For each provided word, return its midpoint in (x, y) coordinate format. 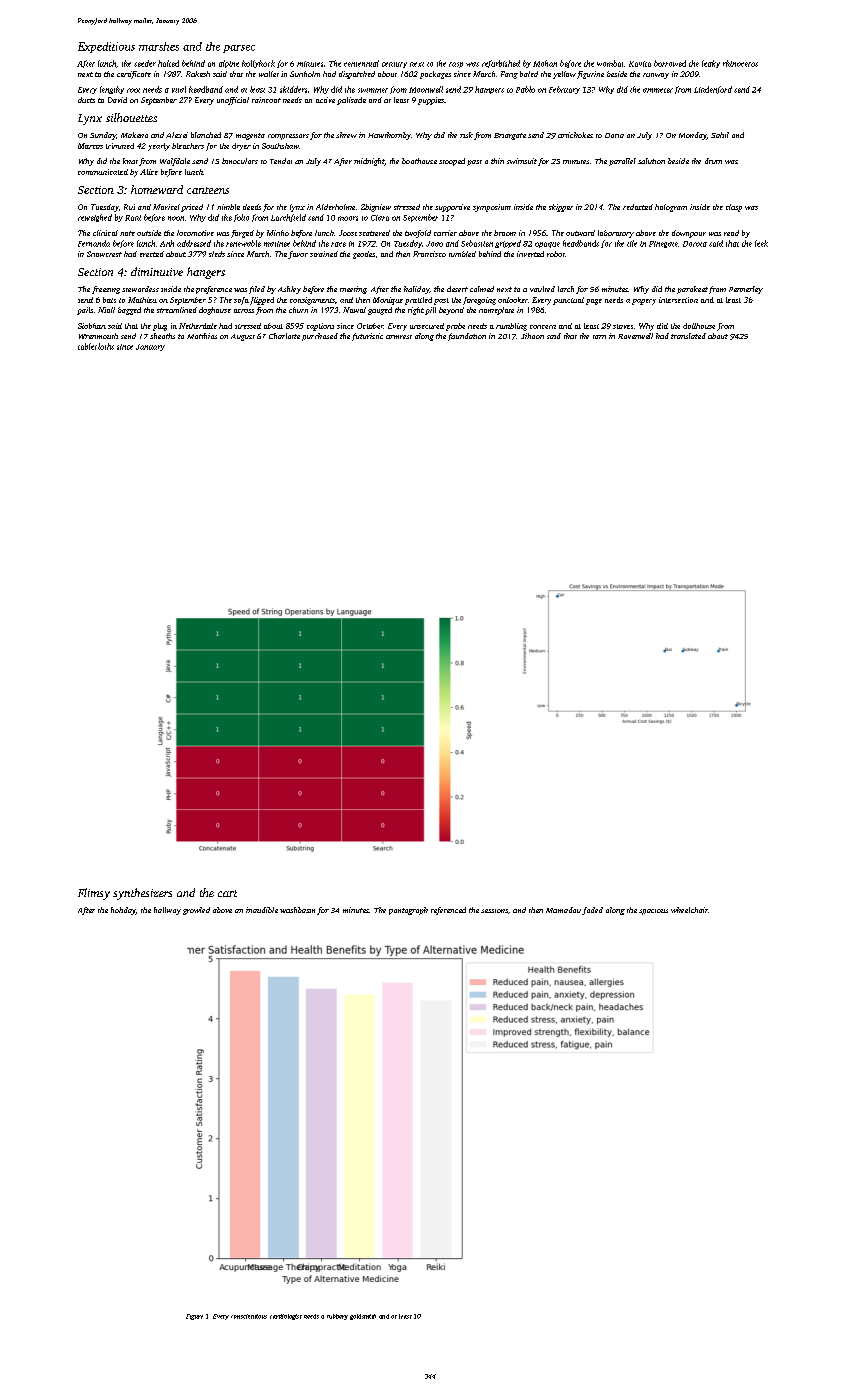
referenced (448, 911)
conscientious (249, 1316)
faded (592, 911)
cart (227, 893)
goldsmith (363, 1317)
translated (688, 336)
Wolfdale (175, 162)
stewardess (140, 289)
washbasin (297, 910)
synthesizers (142, 894)
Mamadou (563, 910)
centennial (361, 63)
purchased (320, 337)
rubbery (337, 1317)
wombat (610, 63)
